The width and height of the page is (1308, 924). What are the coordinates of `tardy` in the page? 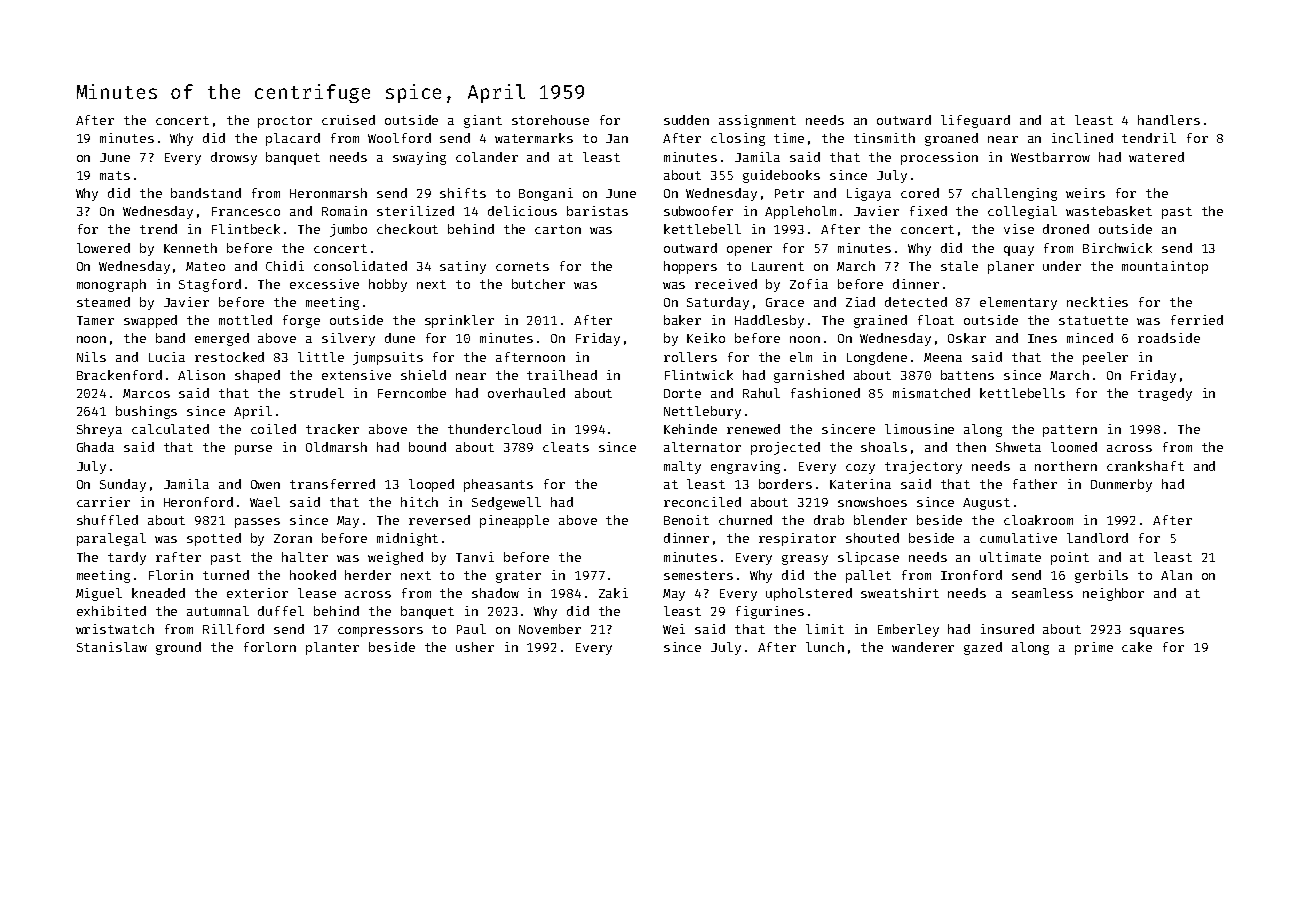 It's located at (127, 558).
